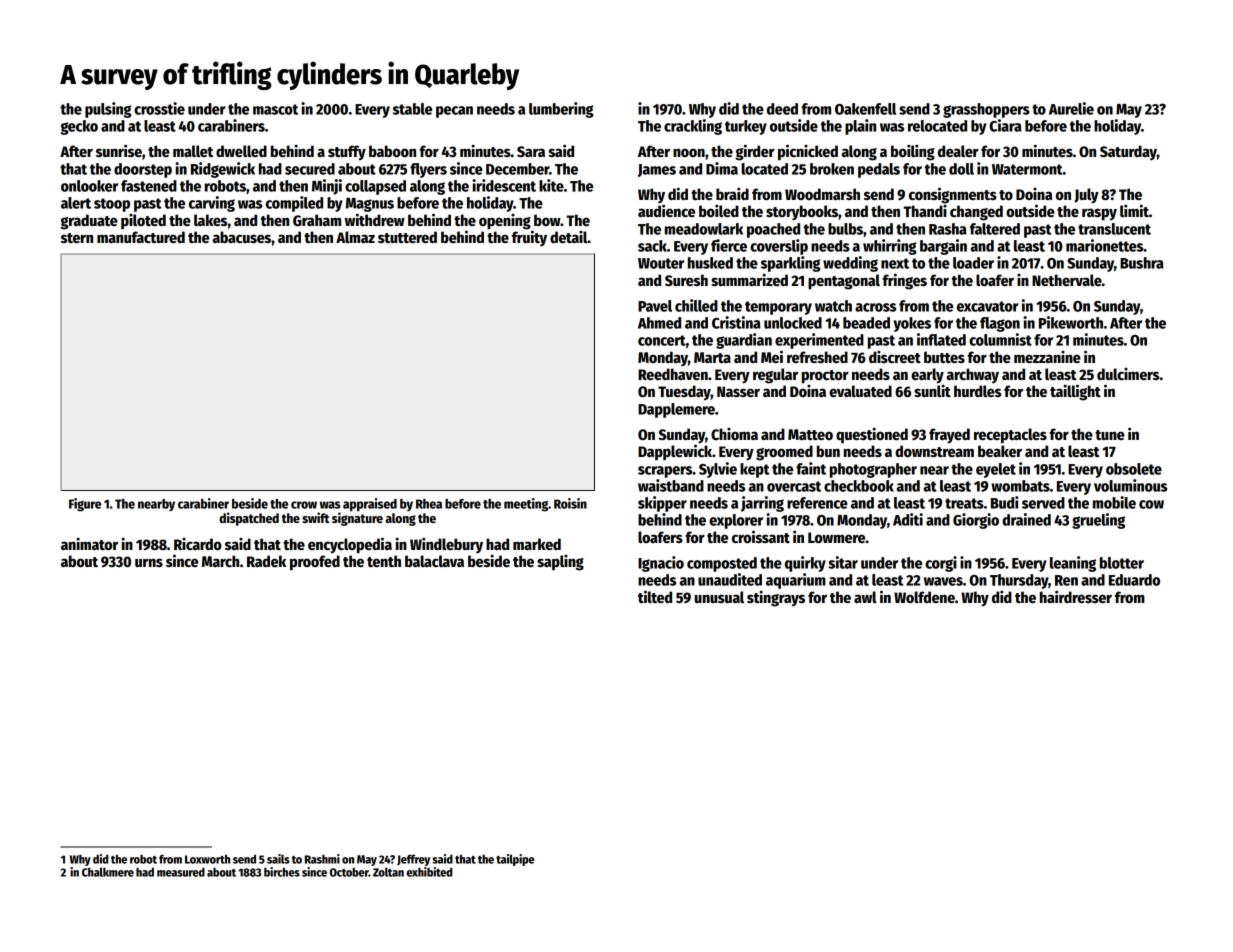 This image has height=952, width=1233. Describe the element at coordinates (428, 170) in the image. I see `flyers` at that location.
